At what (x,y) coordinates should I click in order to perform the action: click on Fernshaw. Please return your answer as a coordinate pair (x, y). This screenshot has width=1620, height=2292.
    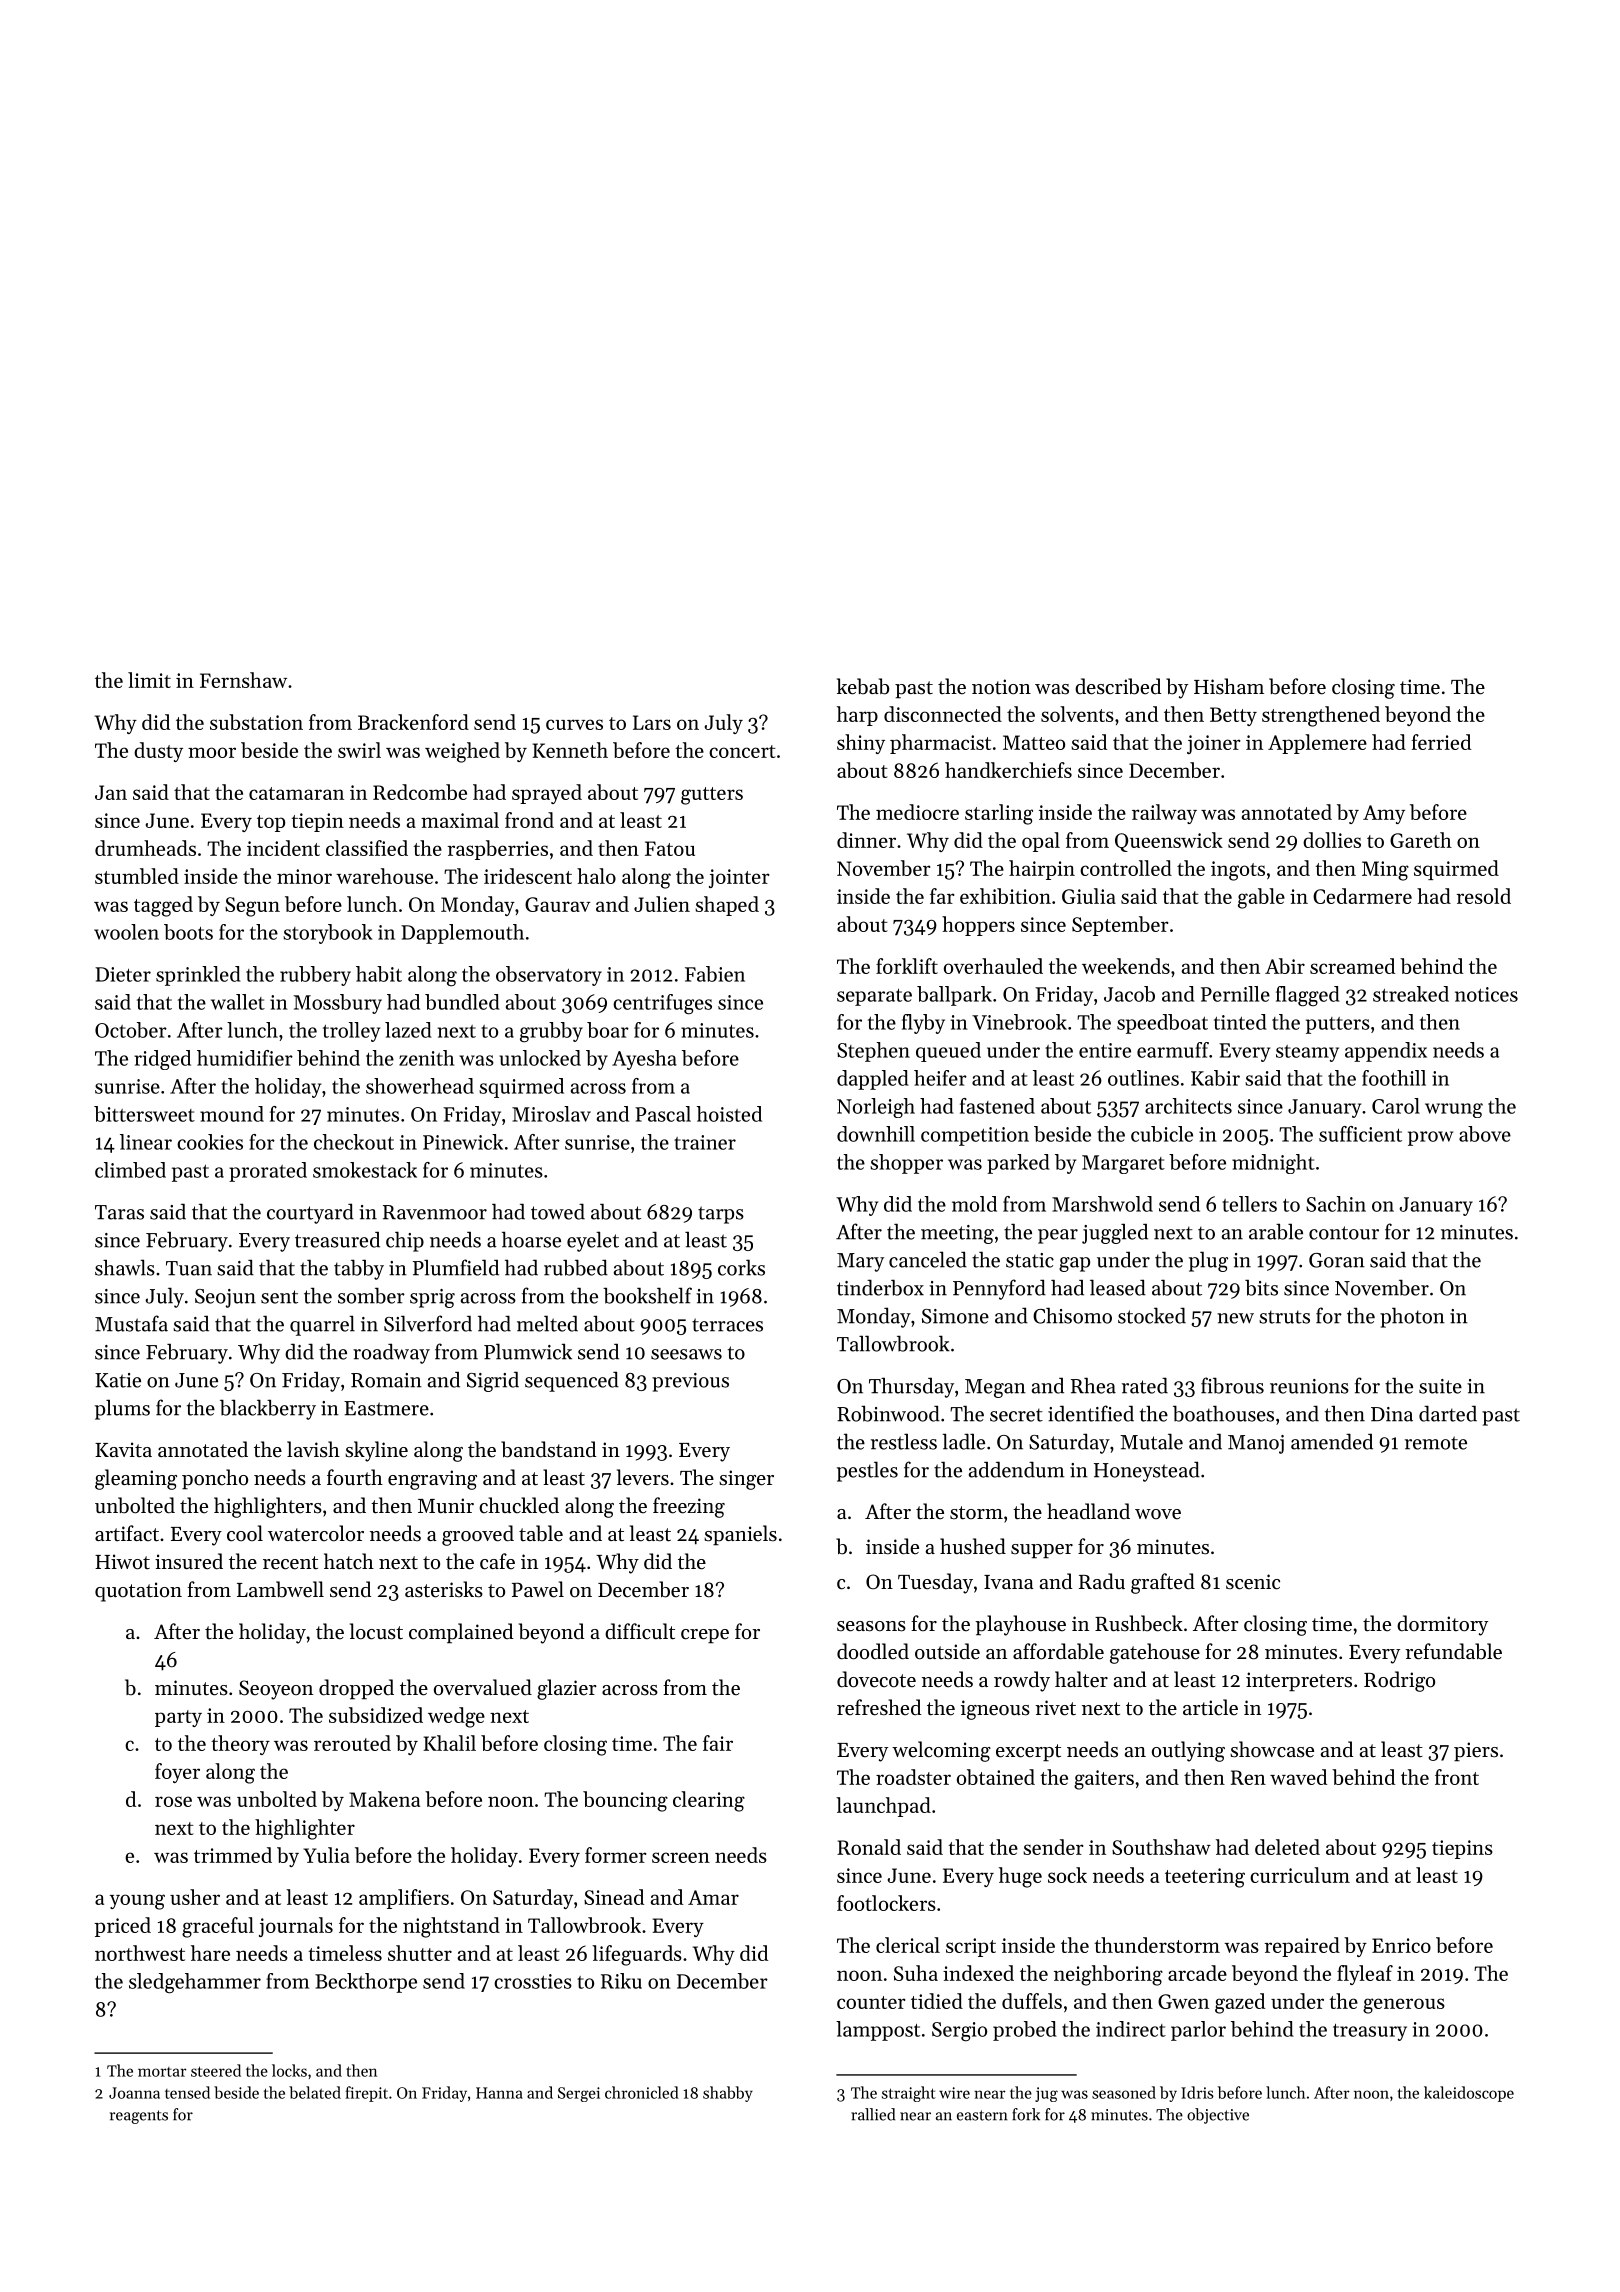
    Looking at the image, I should click on (243, 680).
